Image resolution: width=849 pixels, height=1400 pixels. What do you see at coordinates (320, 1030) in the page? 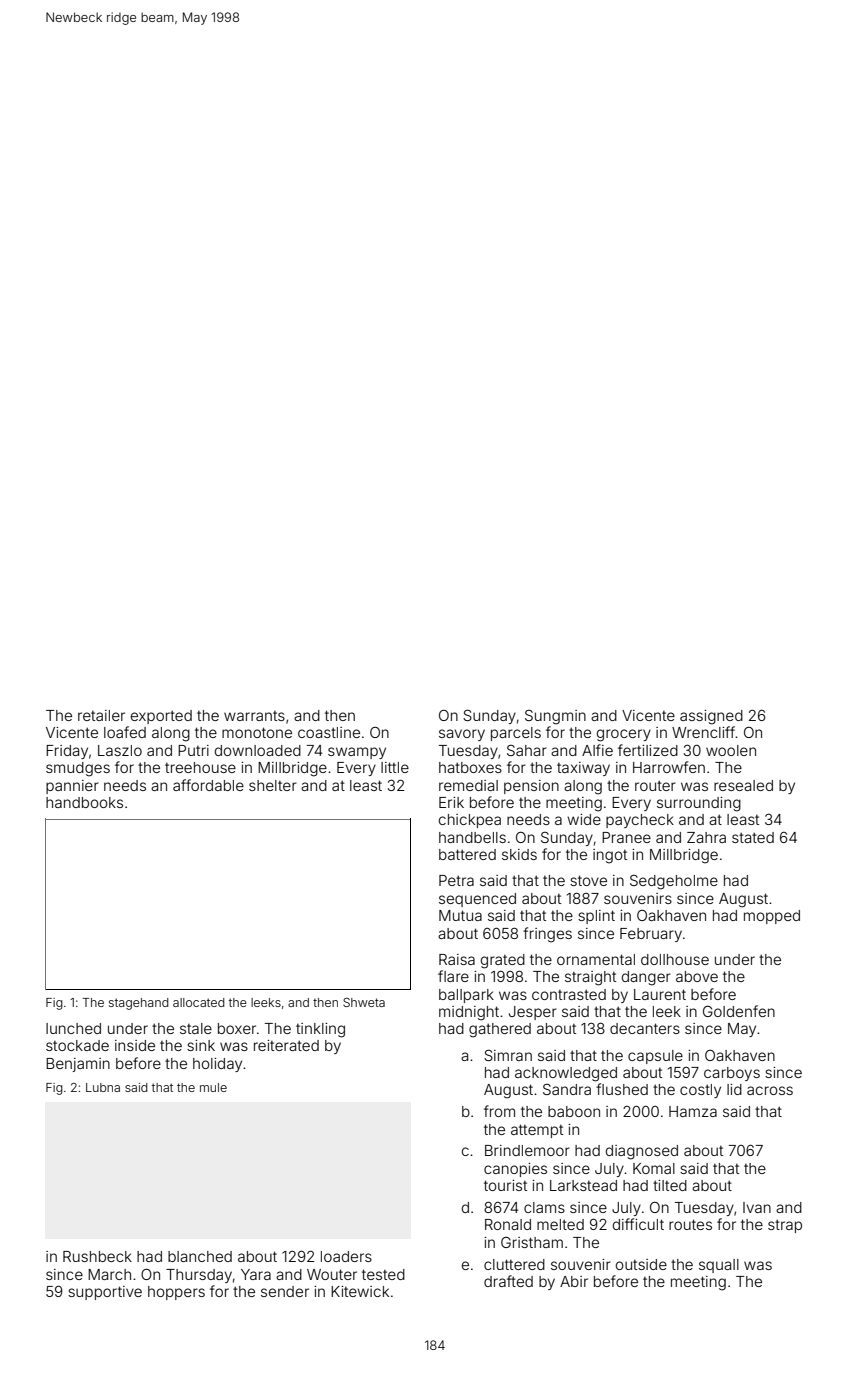
I see `tinkling` at bounding box center [320, 1030].
